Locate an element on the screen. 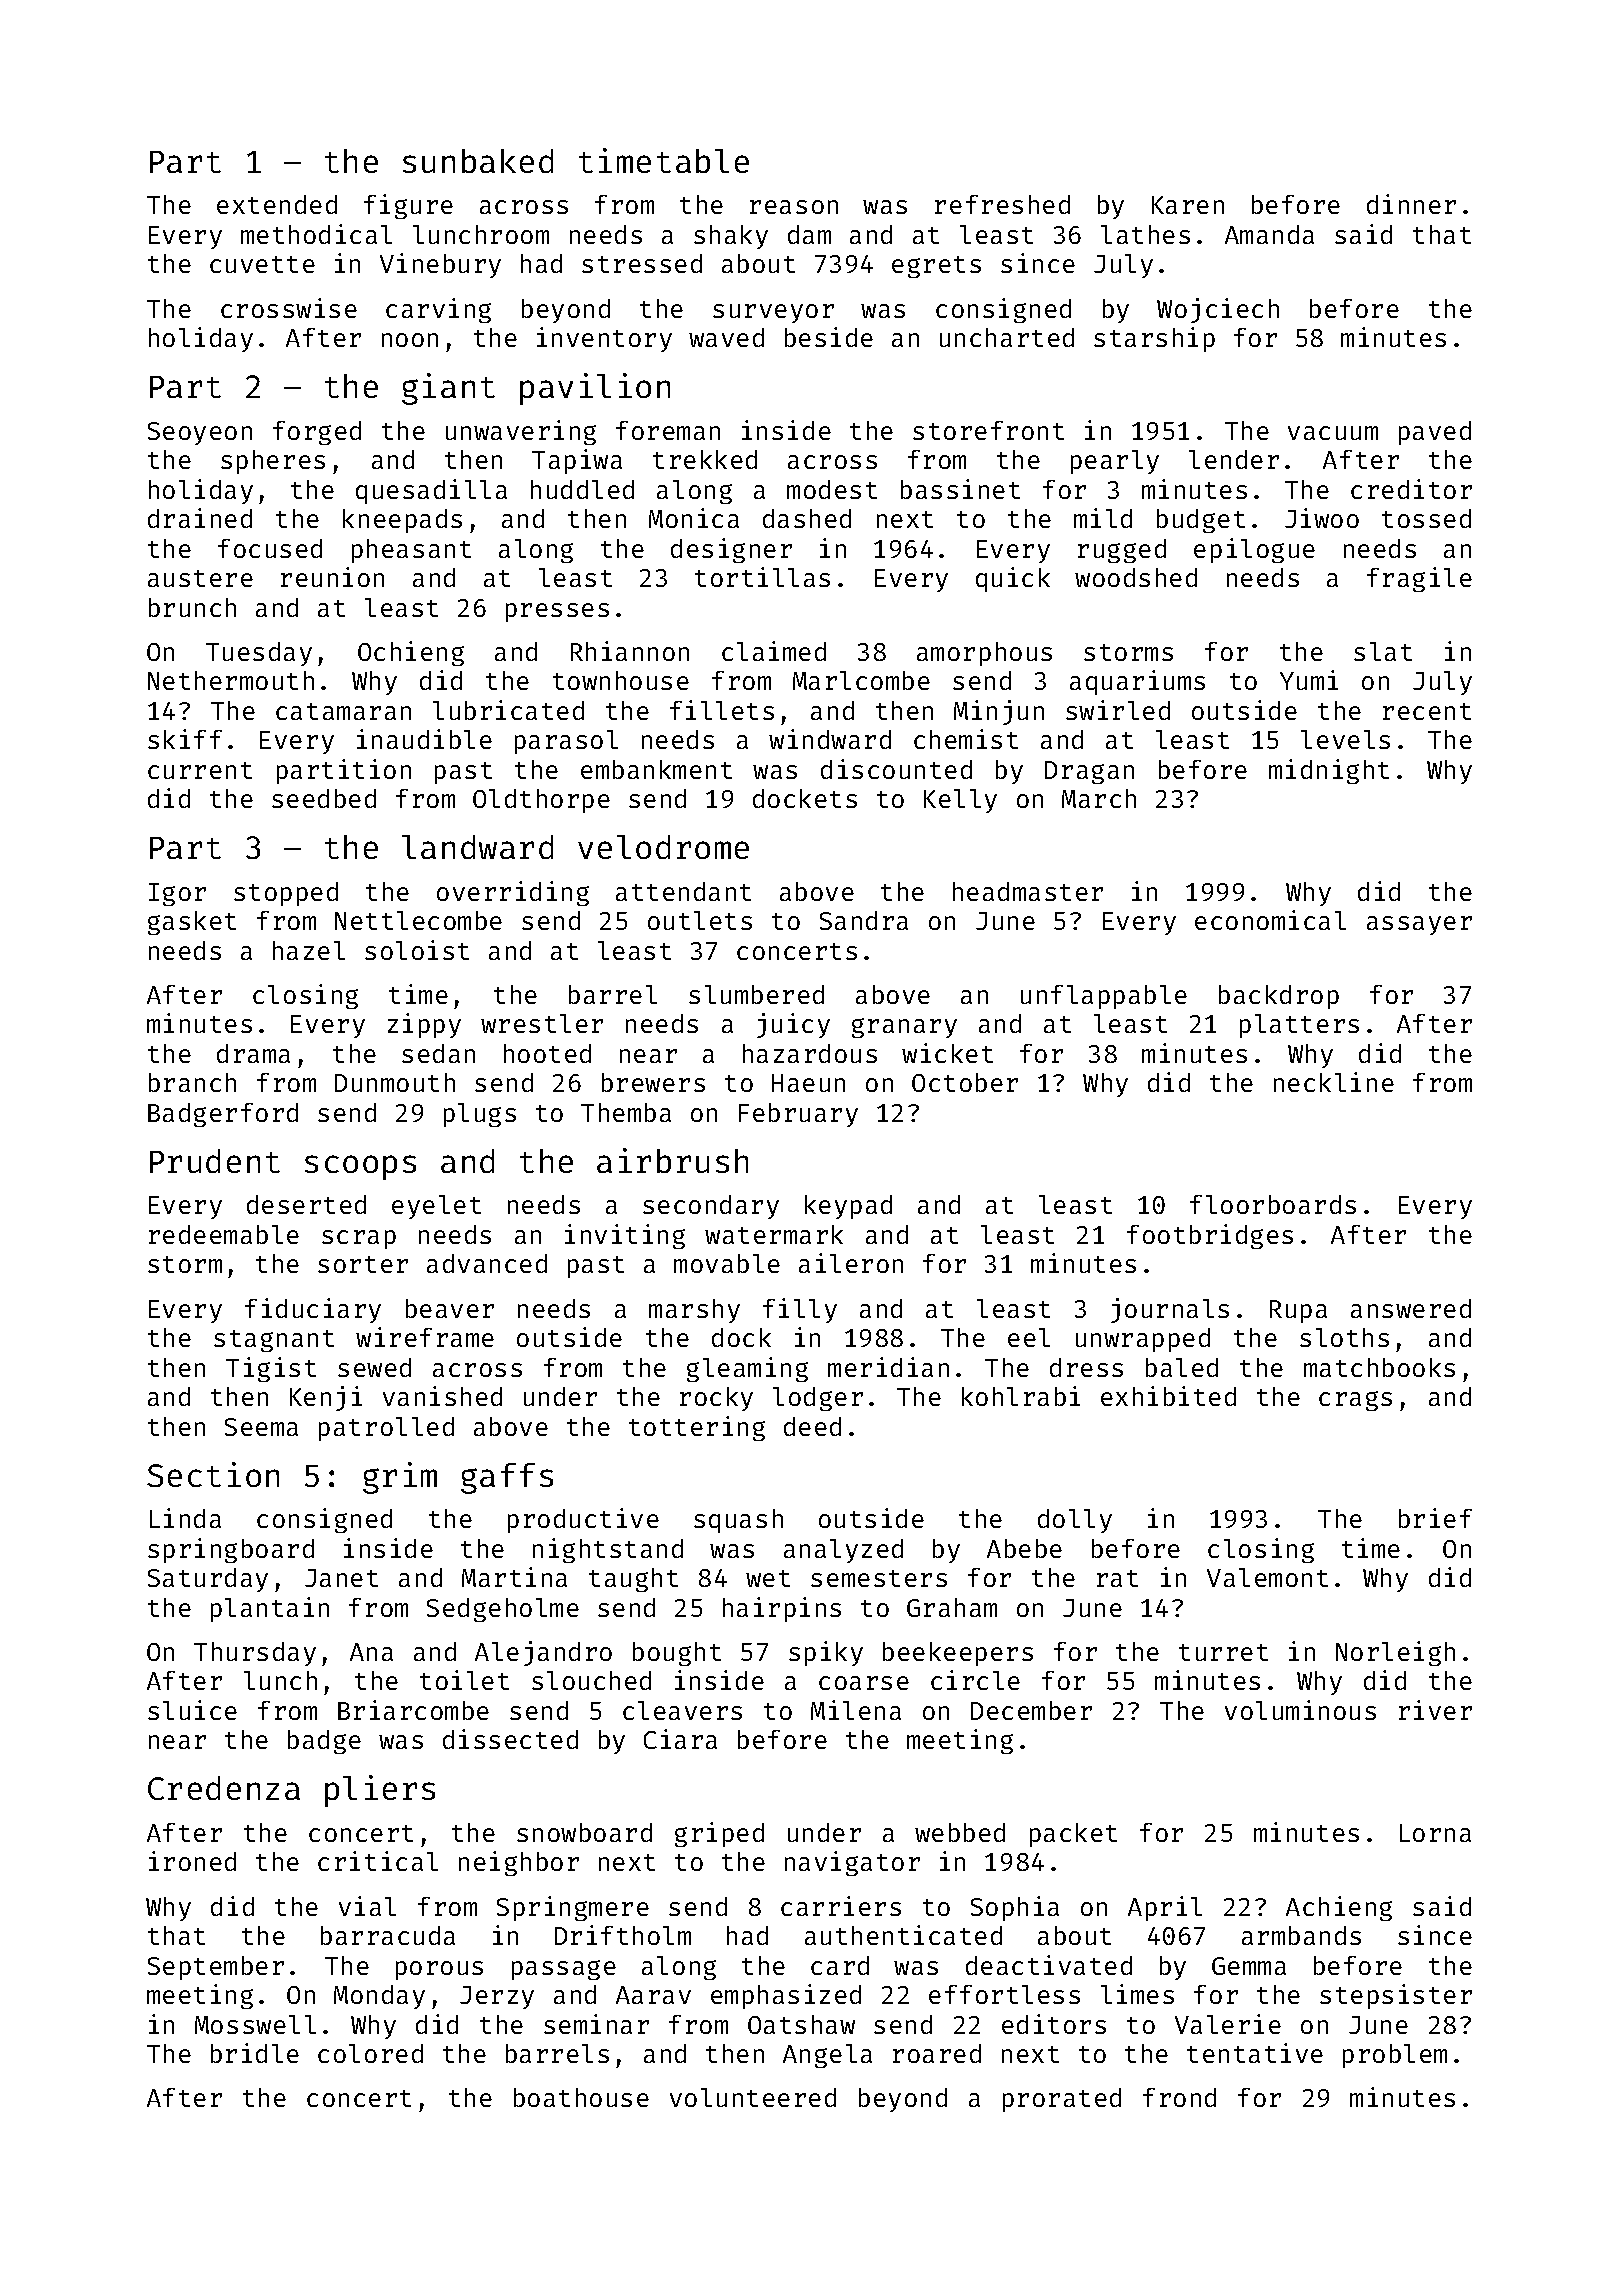 Image resolution: width=1620 pixels, height=2292 pixels. Wojciech is located at coordinates (1218, 310).
